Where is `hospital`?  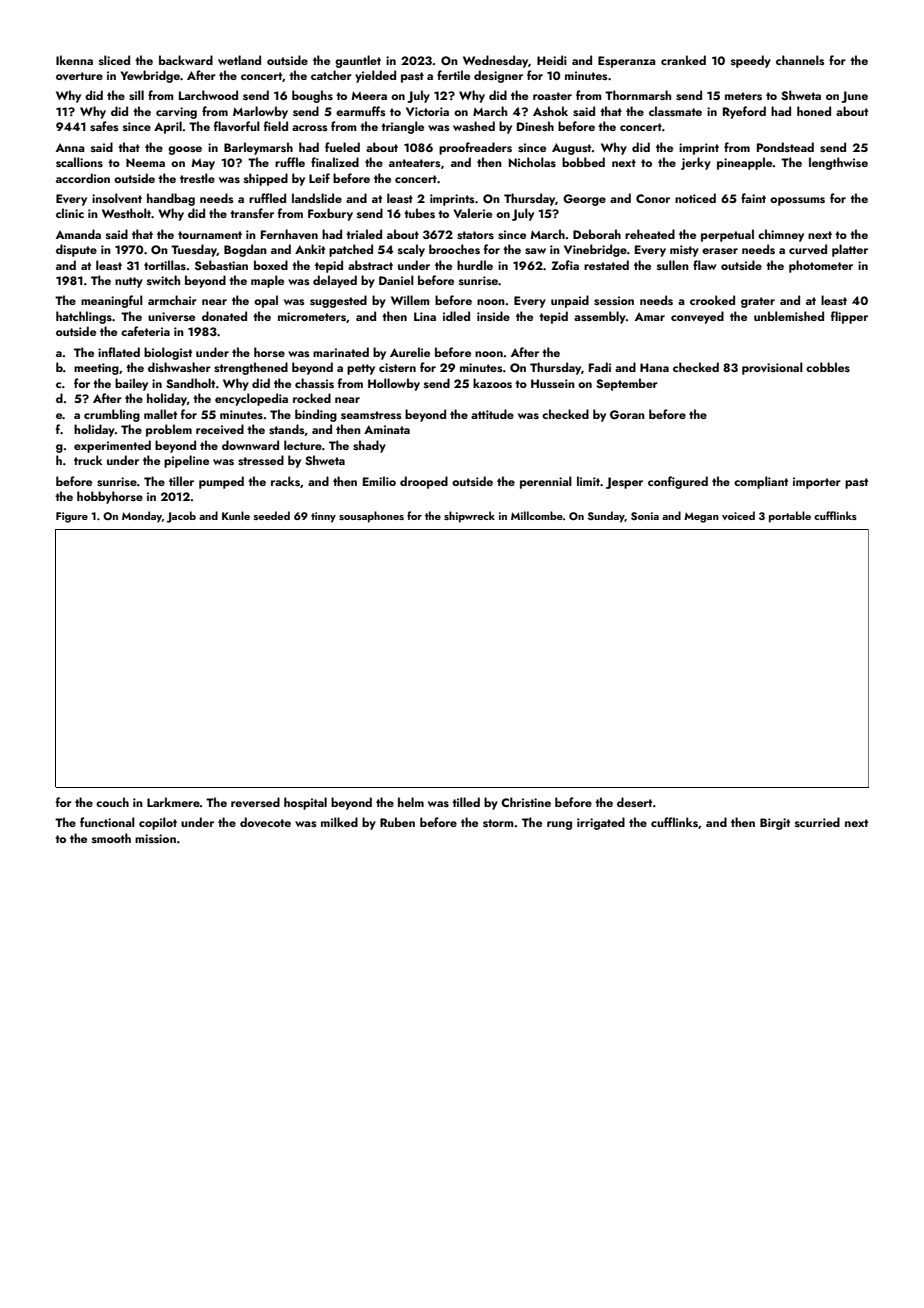
hospital is located at coordinates (305, 803).
